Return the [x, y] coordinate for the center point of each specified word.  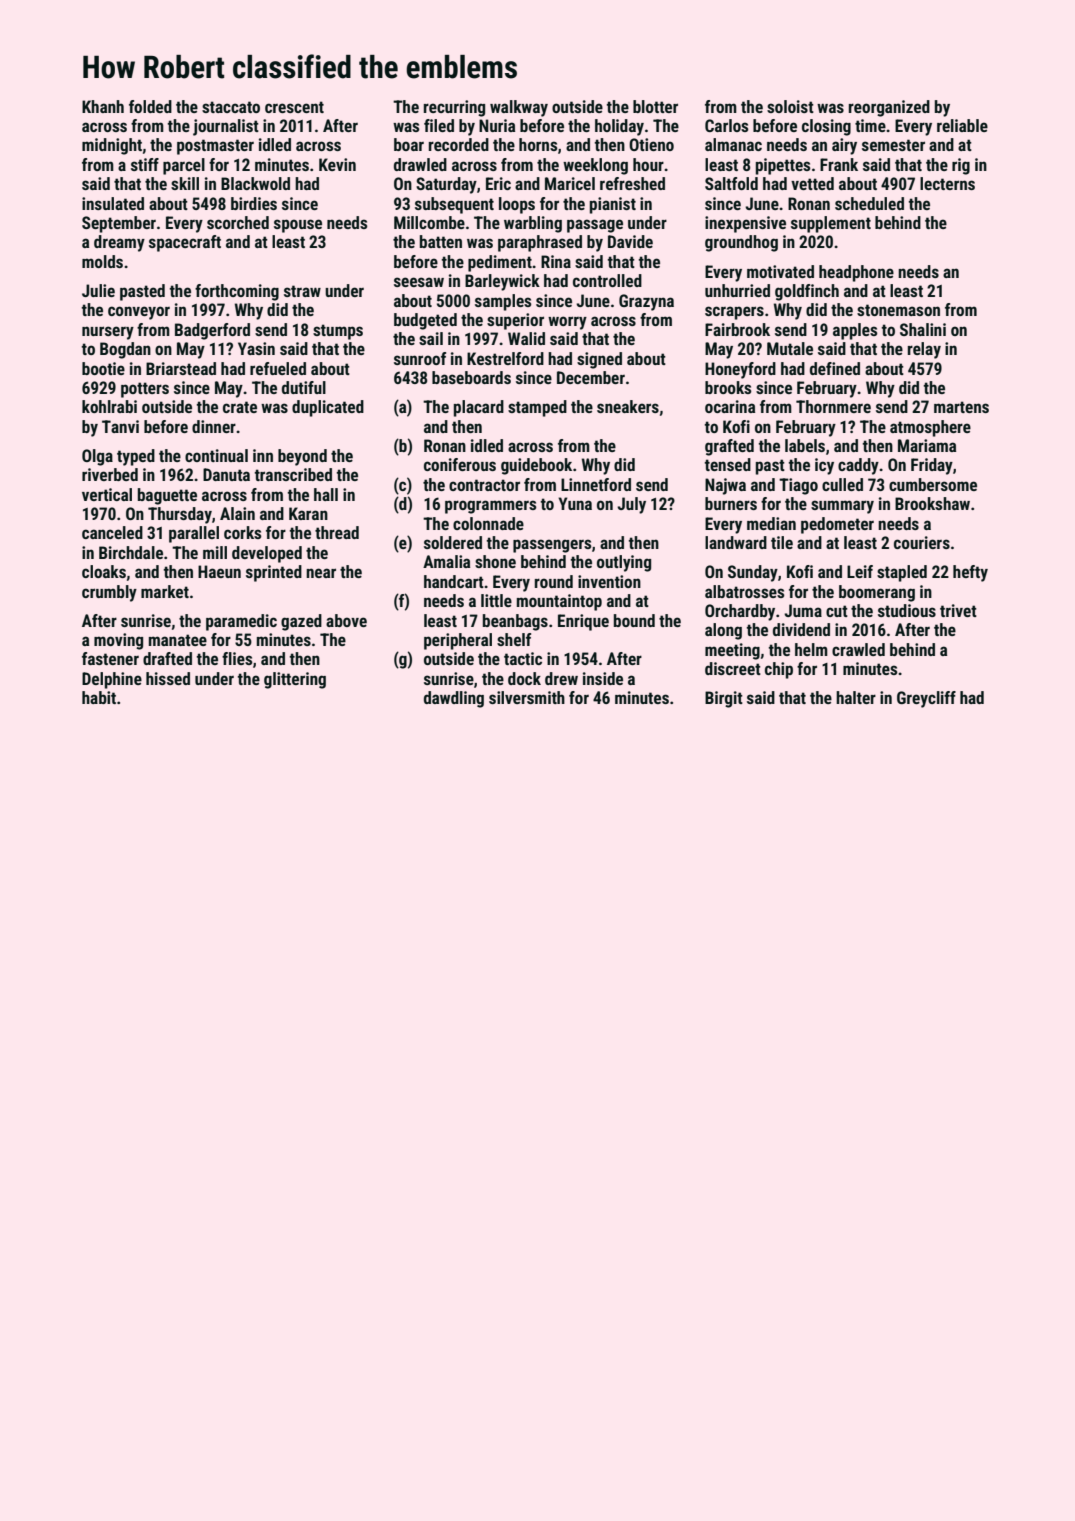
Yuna [575, 503]
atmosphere [930, 428]
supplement [831, 224]
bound [634, 620]
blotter [655, 106]
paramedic [241, 622]
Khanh [103, 106]
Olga [97, 457]
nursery [108, 333]
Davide [630, 241]
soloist [790, 106]
